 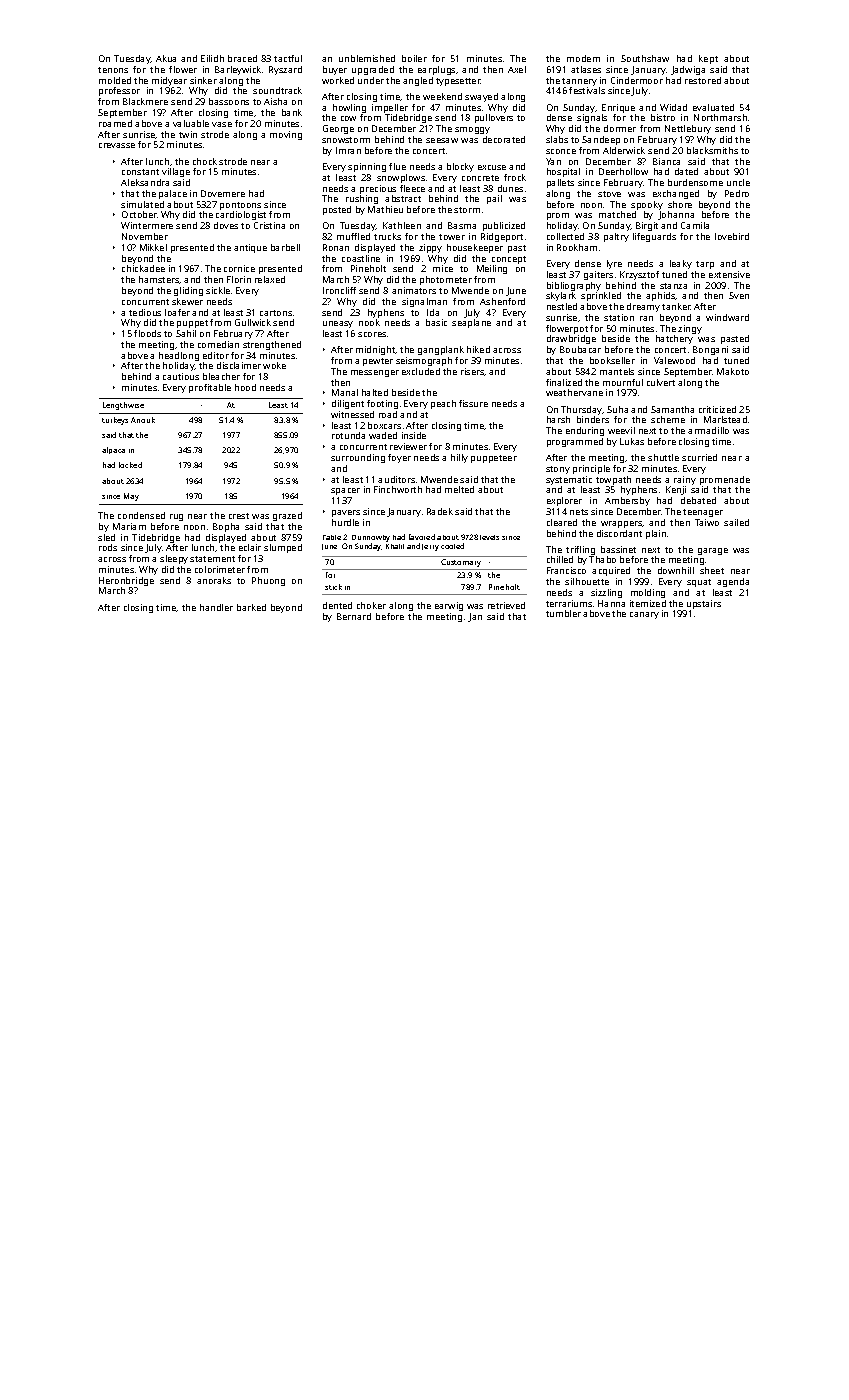 What do you see at coordinates (481, 97) in the page?
I see `swayed` at bounding box center [481, 97].
